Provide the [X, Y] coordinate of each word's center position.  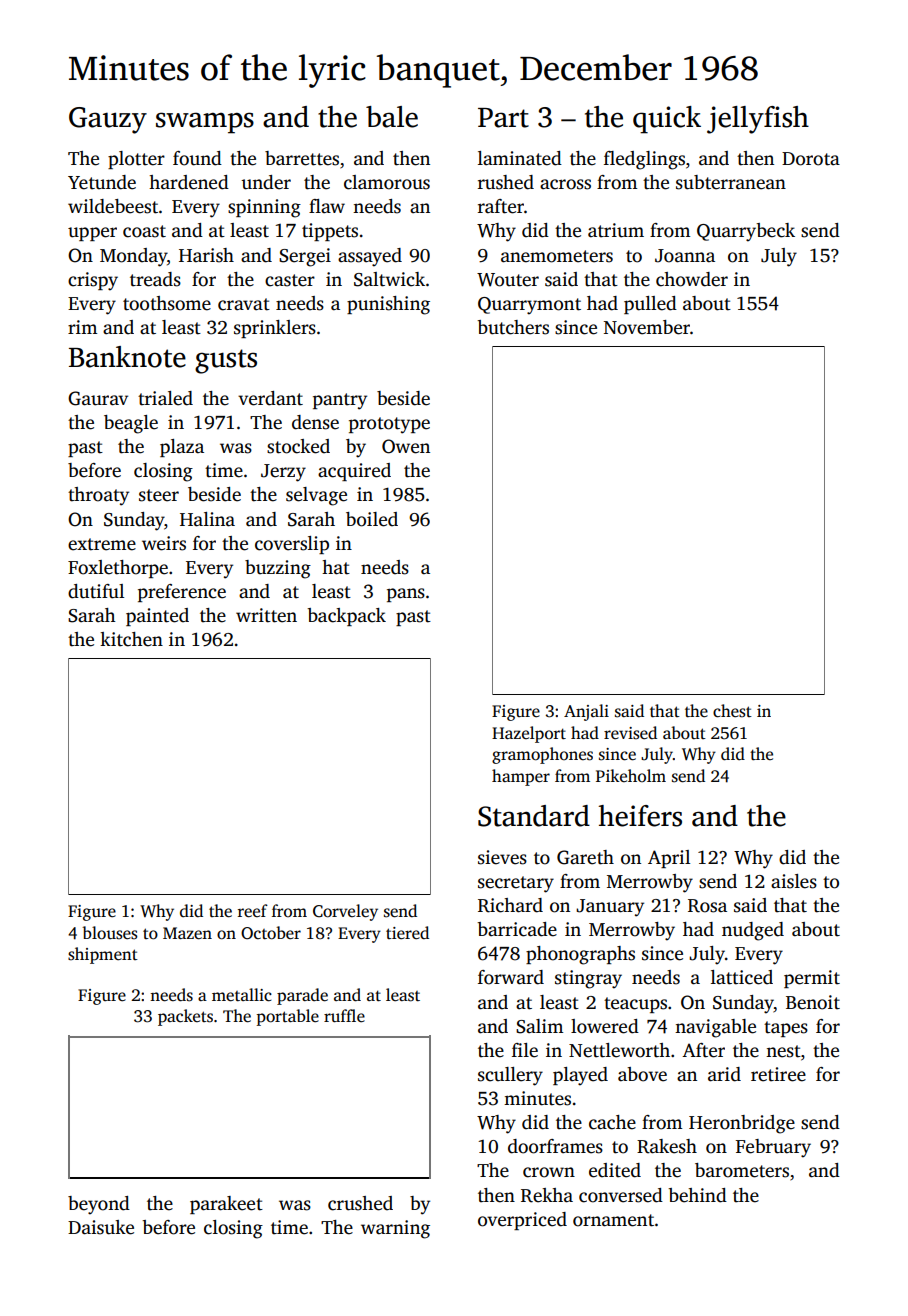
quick [667, 120]
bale [392, 117]
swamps [205, 123]
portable [288, 1017]
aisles [794, 881]
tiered [407, 933]
